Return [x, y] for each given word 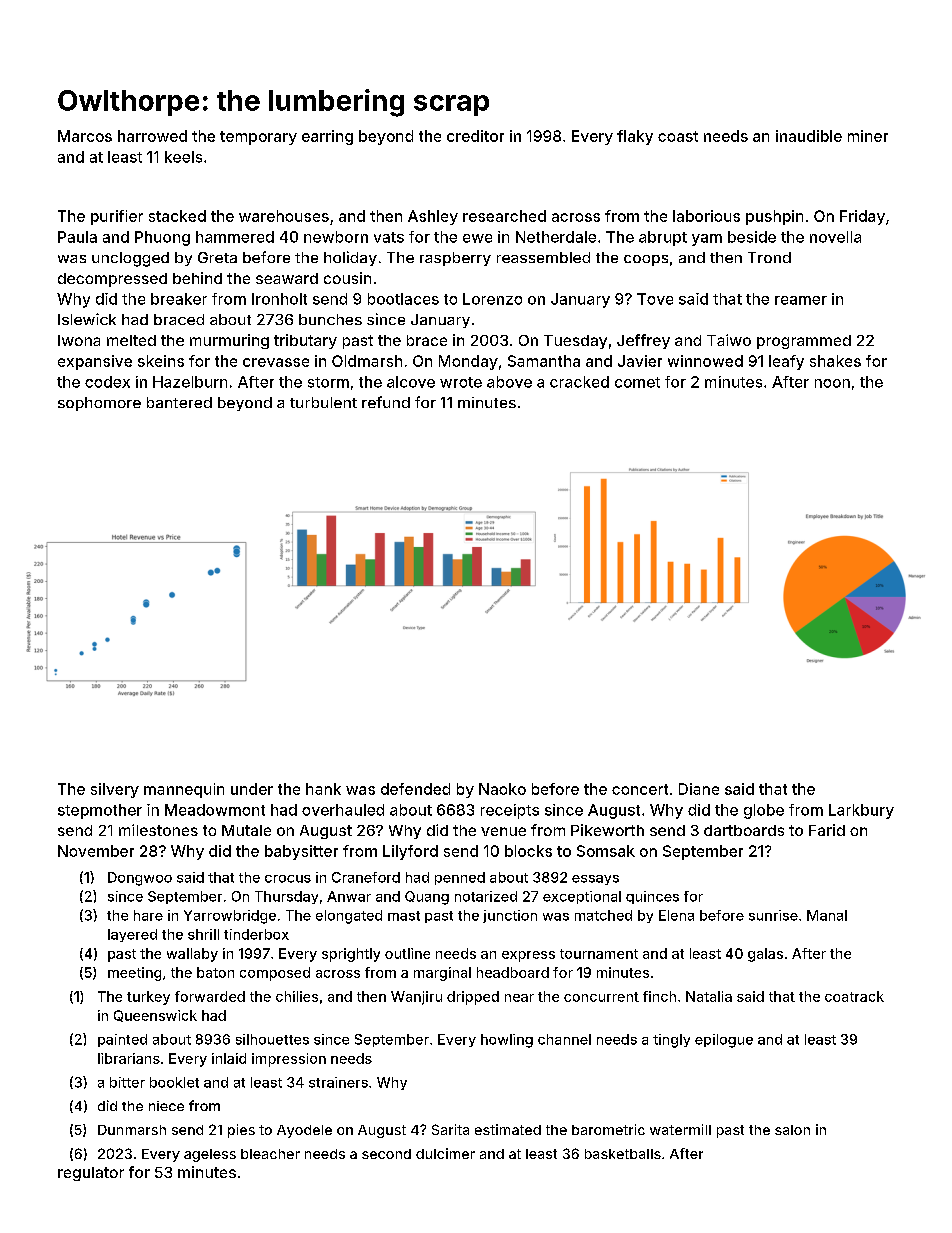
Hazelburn [190, 382]
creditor [475, 136]
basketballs [623, 1154]
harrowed [152, 136]
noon [832, 383]
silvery [115, 790]
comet [637, 382]
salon [792, 1130]
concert [640, 789]
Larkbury [861, 811]
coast [678, 136]
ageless [210, 1155]
